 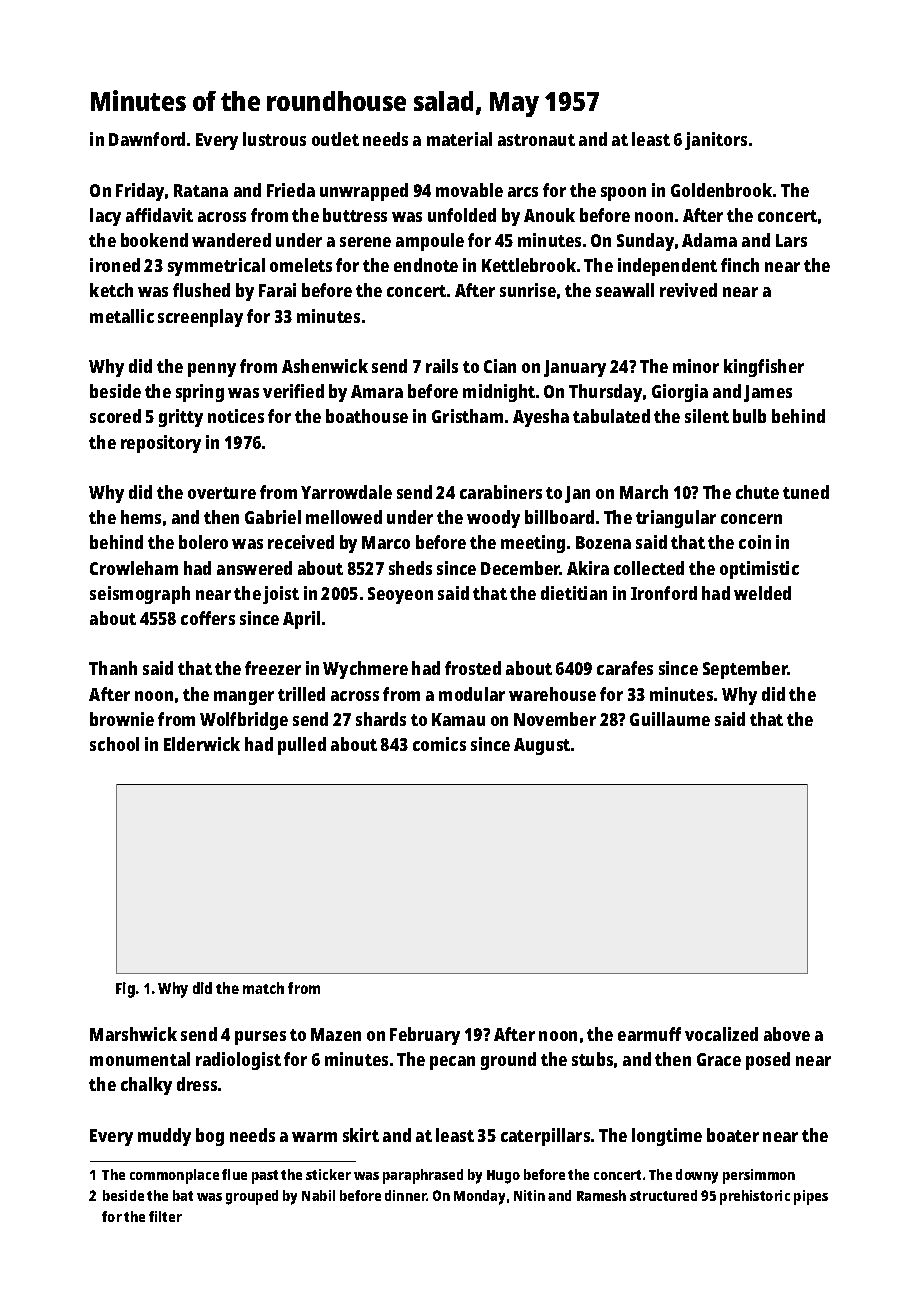 What do you see at coordinates (716, 141) in the document?
I see `janitors` at bounding box center [716, 141].
